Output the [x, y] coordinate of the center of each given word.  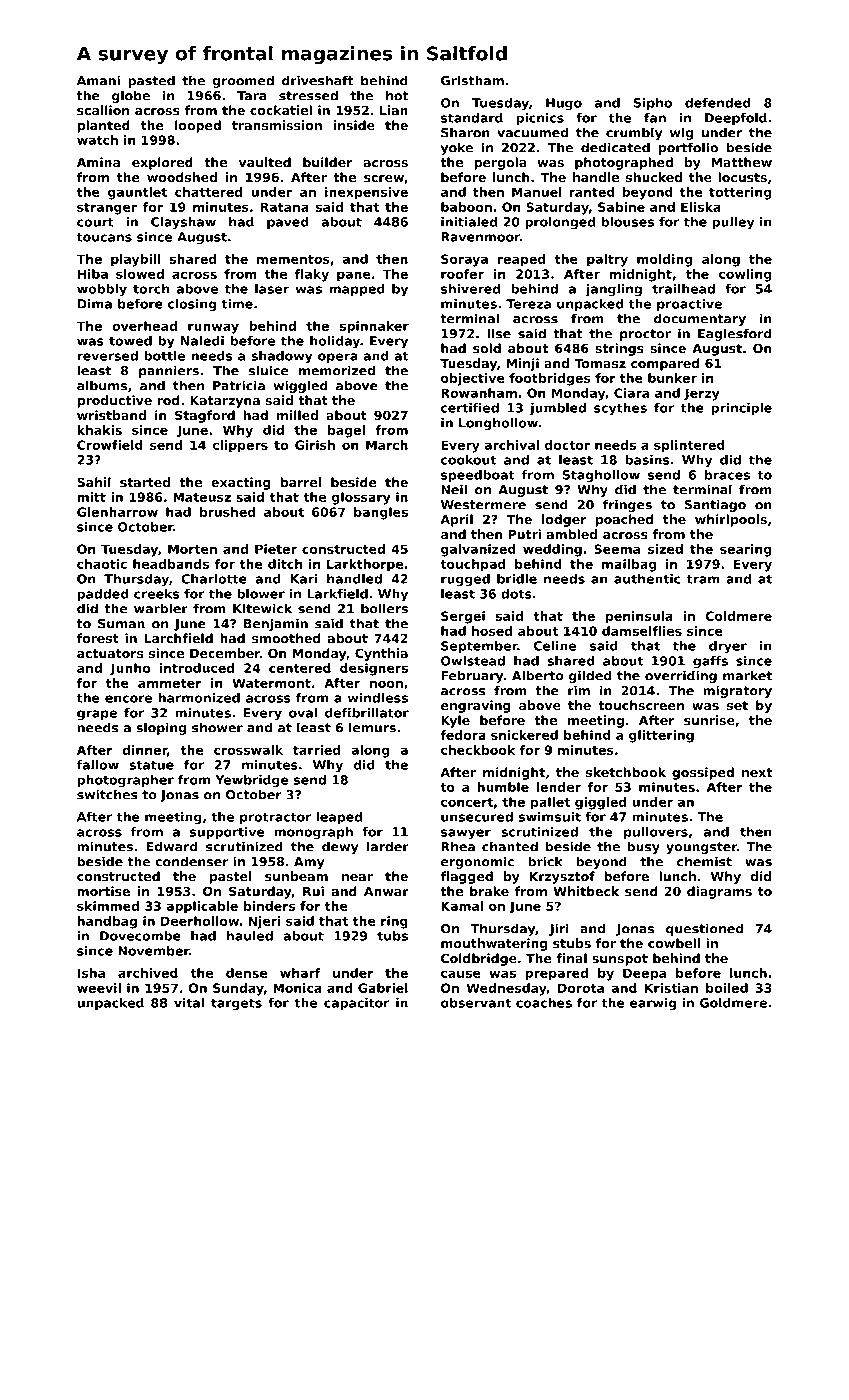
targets [236, 1004]
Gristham [472, 80]
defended [718, 103]
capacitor [357, 1004]
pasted [151, 81]
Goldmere [733, 1003]
